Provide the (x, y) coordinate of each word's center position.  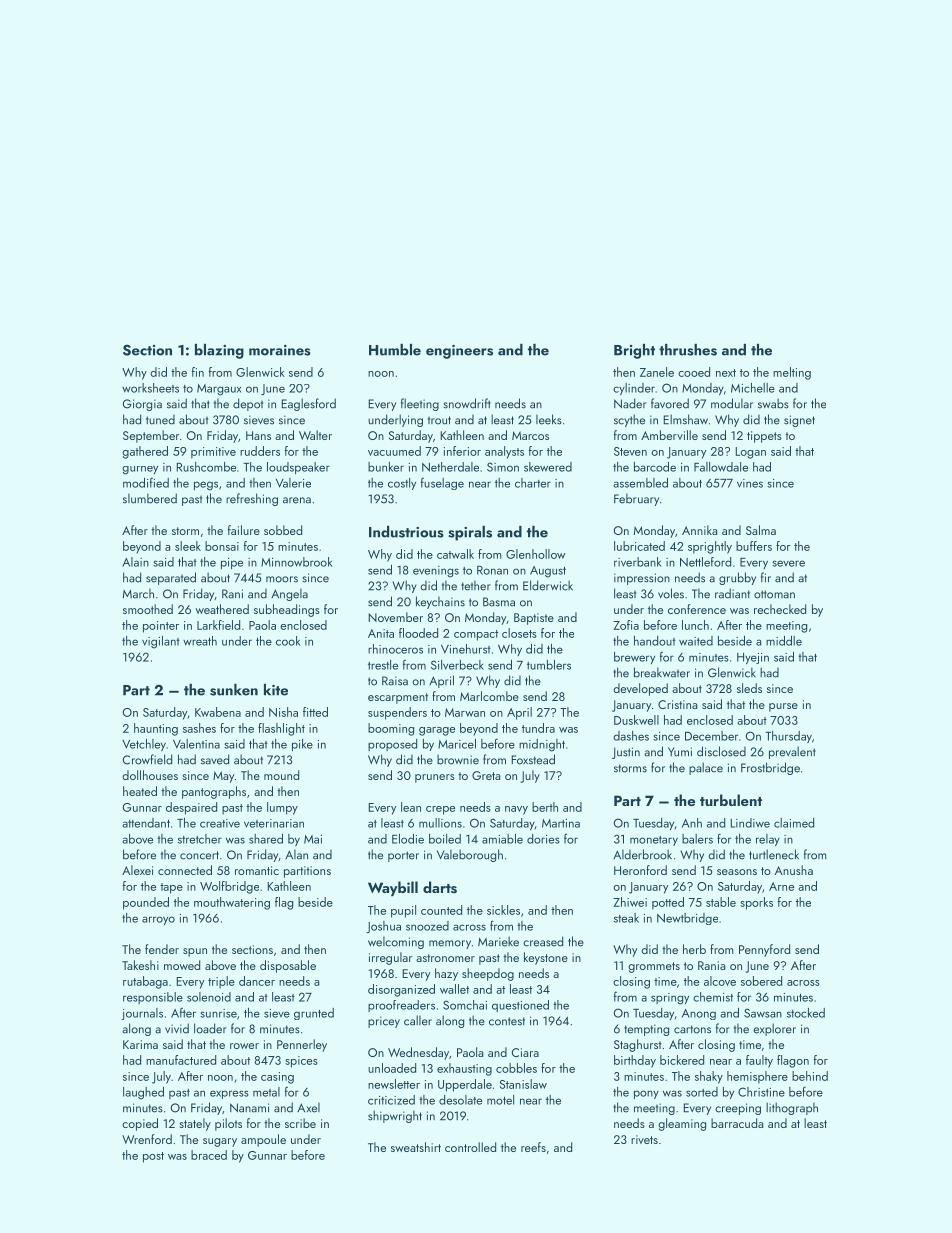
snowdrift (467, 403)
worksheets (150, 388)
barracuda (737, 1123)
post (153, 1157)
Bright (634, 351)
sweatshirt (416, 1147)
